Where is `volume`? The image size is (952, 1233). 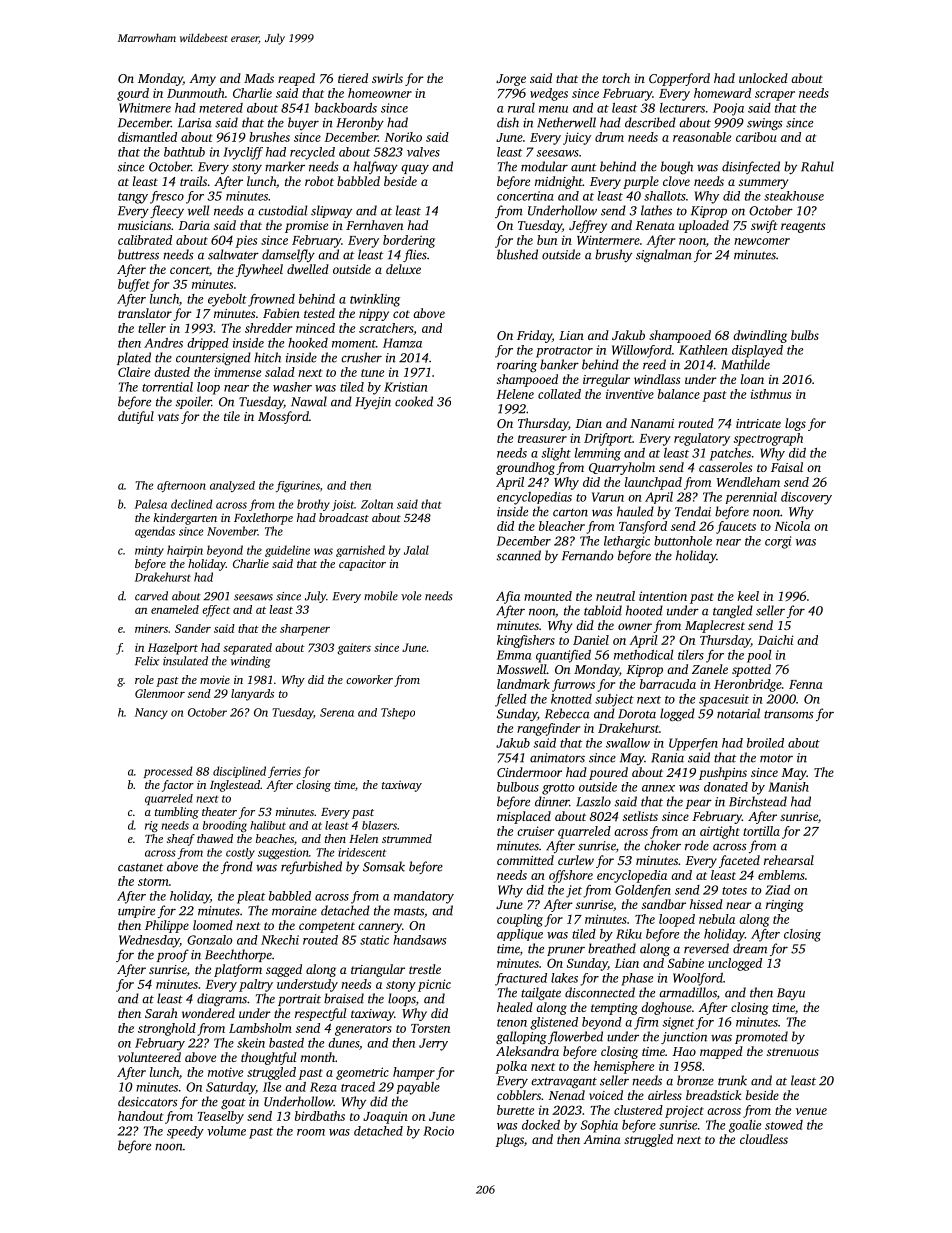
volume is located at coordinates (226, 1131).
